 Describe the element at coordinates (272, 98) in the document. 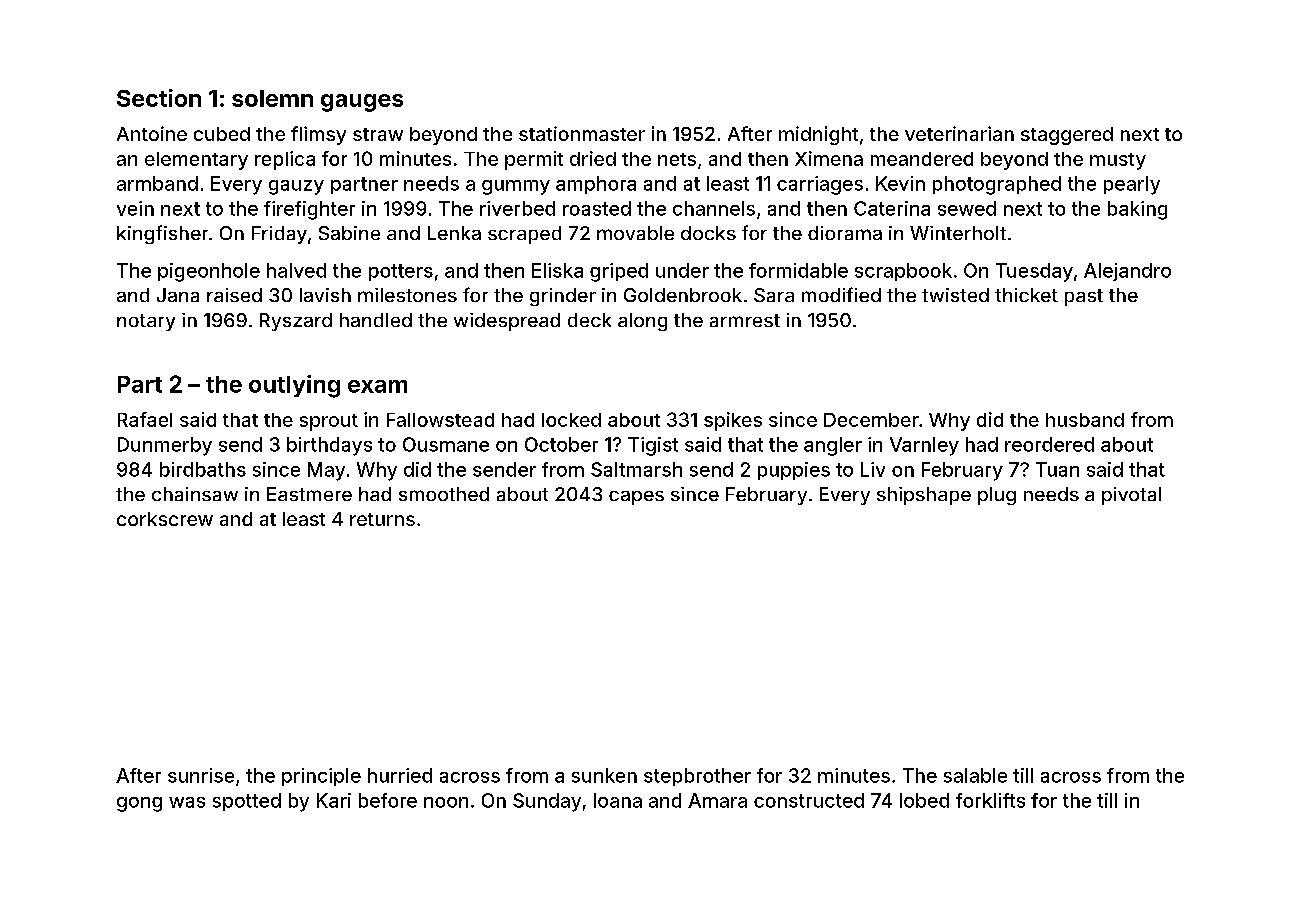

I see `solemn` at that location.
